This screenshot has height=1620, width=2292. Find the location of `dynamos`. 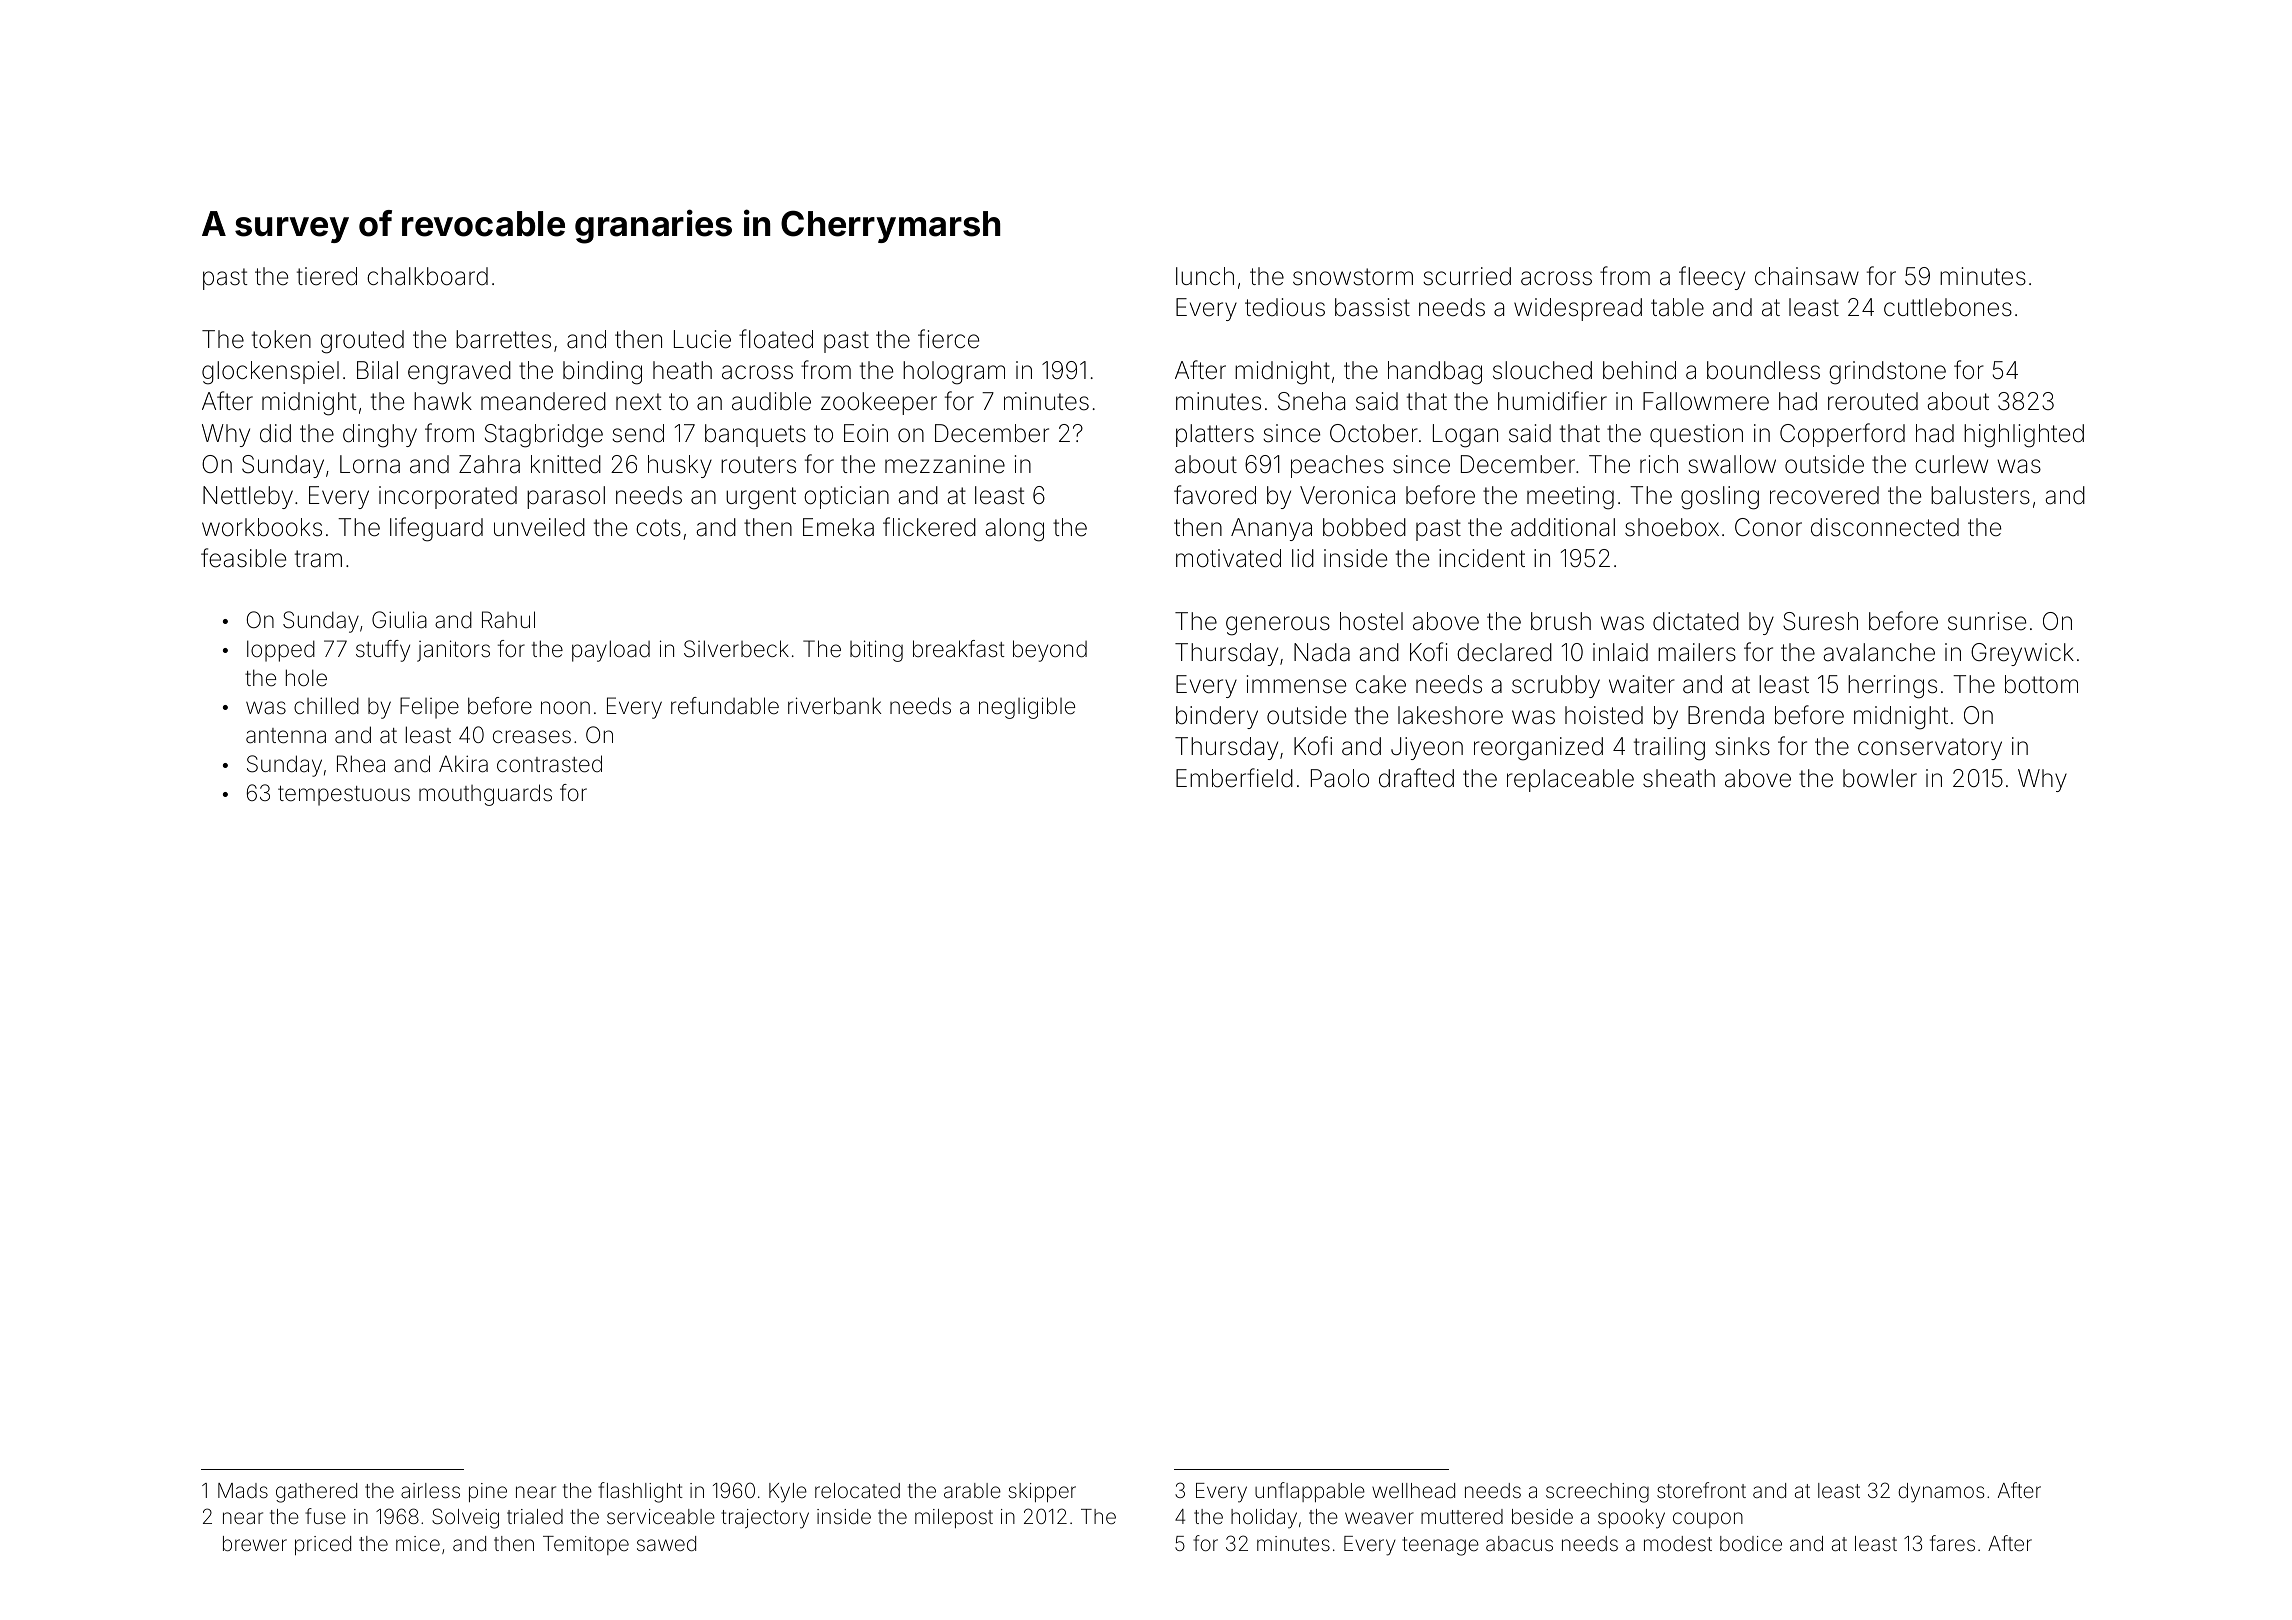

dynamos is located at coordinates (1941, 1493).
